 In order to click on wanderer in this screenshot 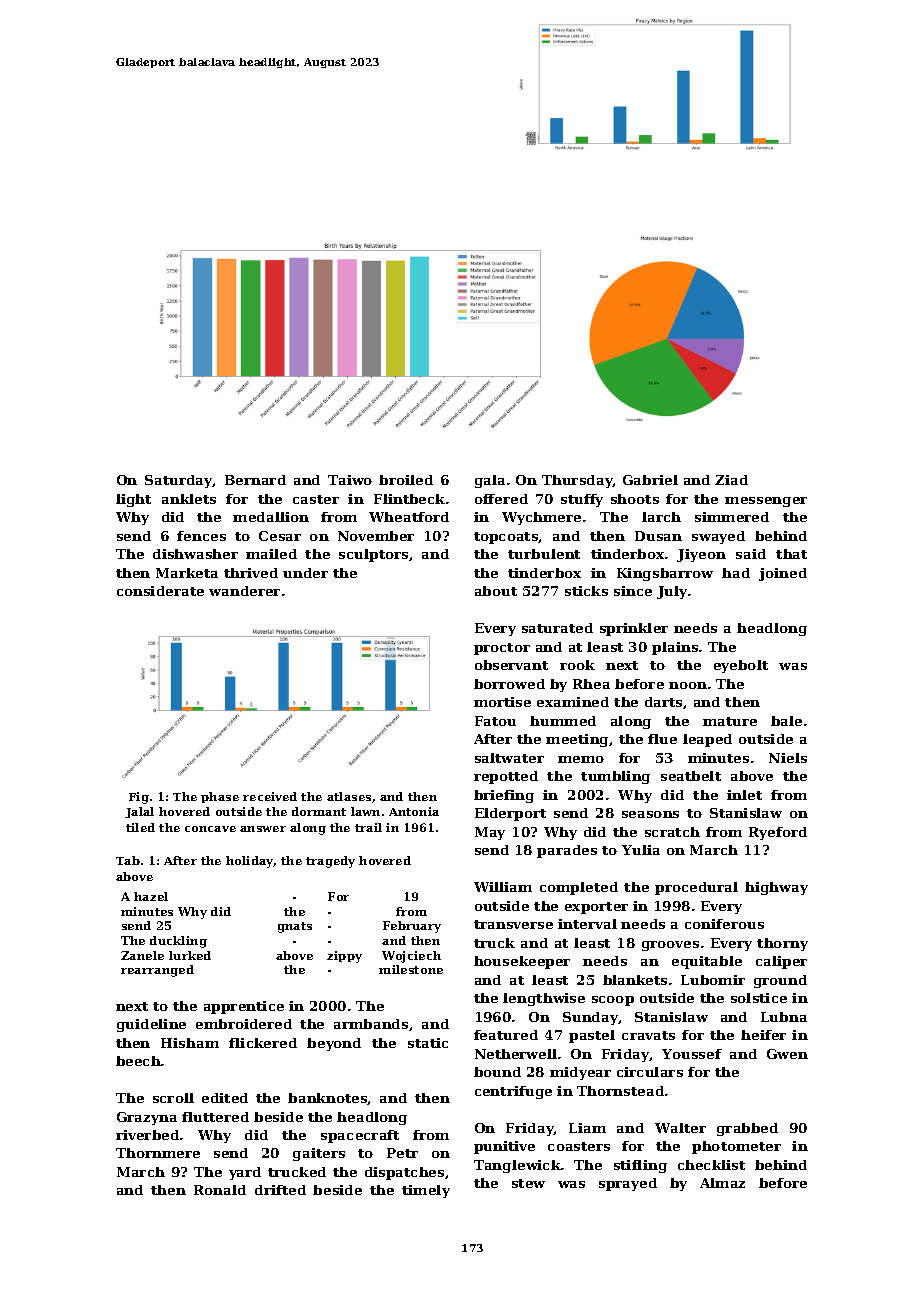, I will do `click(244, 591)`.
